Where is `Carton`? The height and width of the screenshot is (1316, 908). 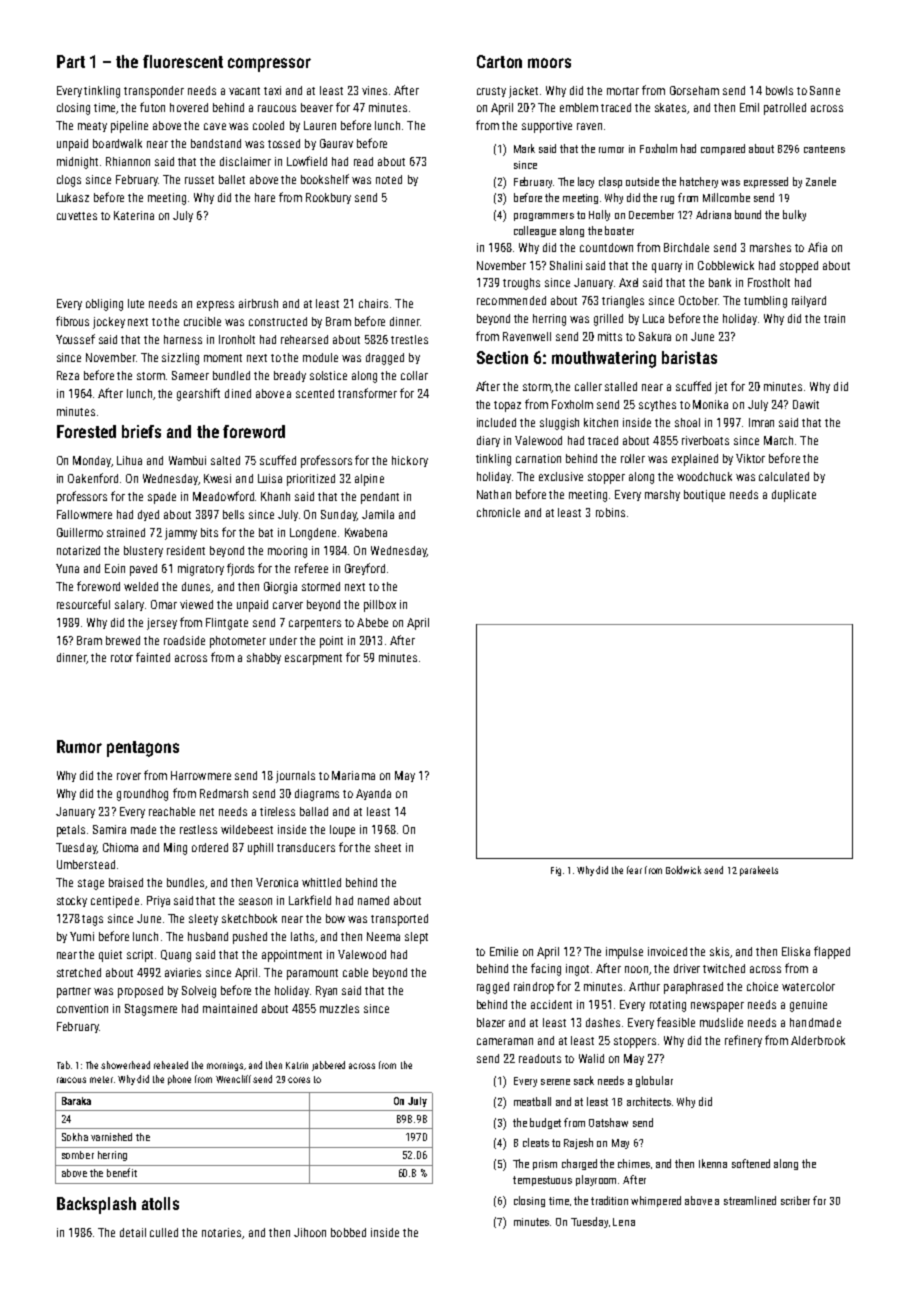
Carton is located at coordinates (499, 61).
